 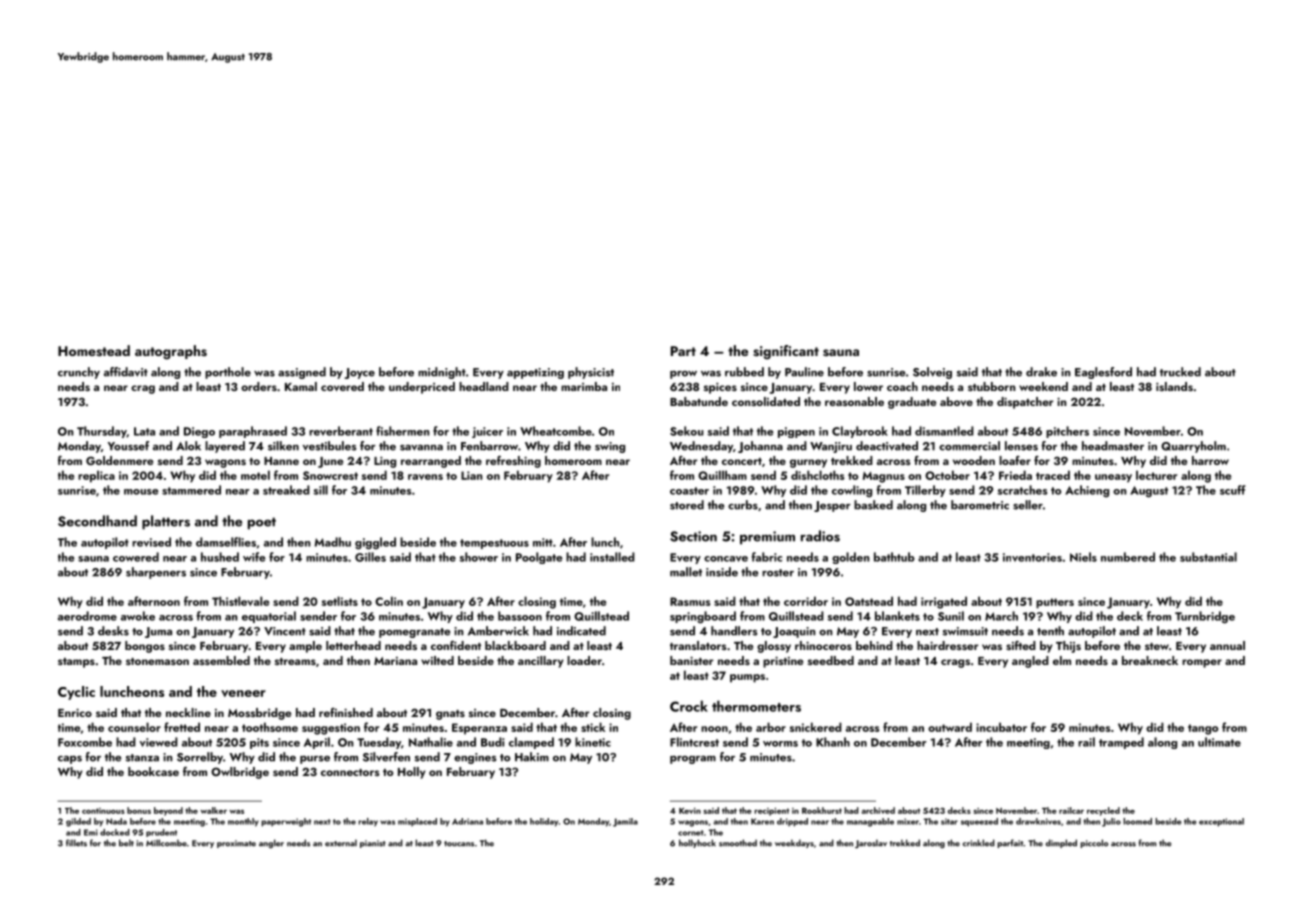 What do you see at coordinates (1180, 372) in the image?
I see `trucked` at bounding box center [1180, 372].
